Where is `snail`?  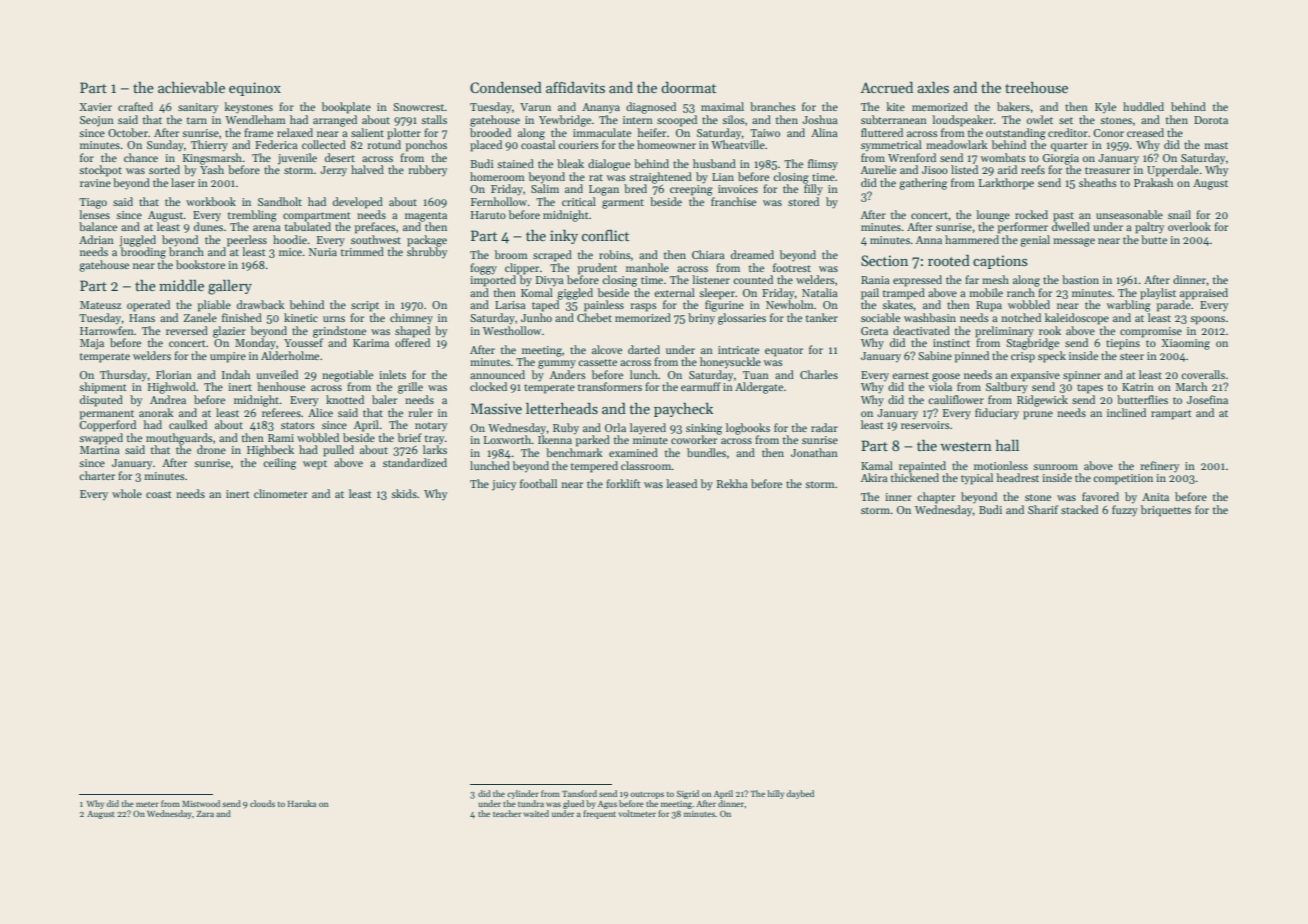
snail is located at coordinates (1179, 214).
